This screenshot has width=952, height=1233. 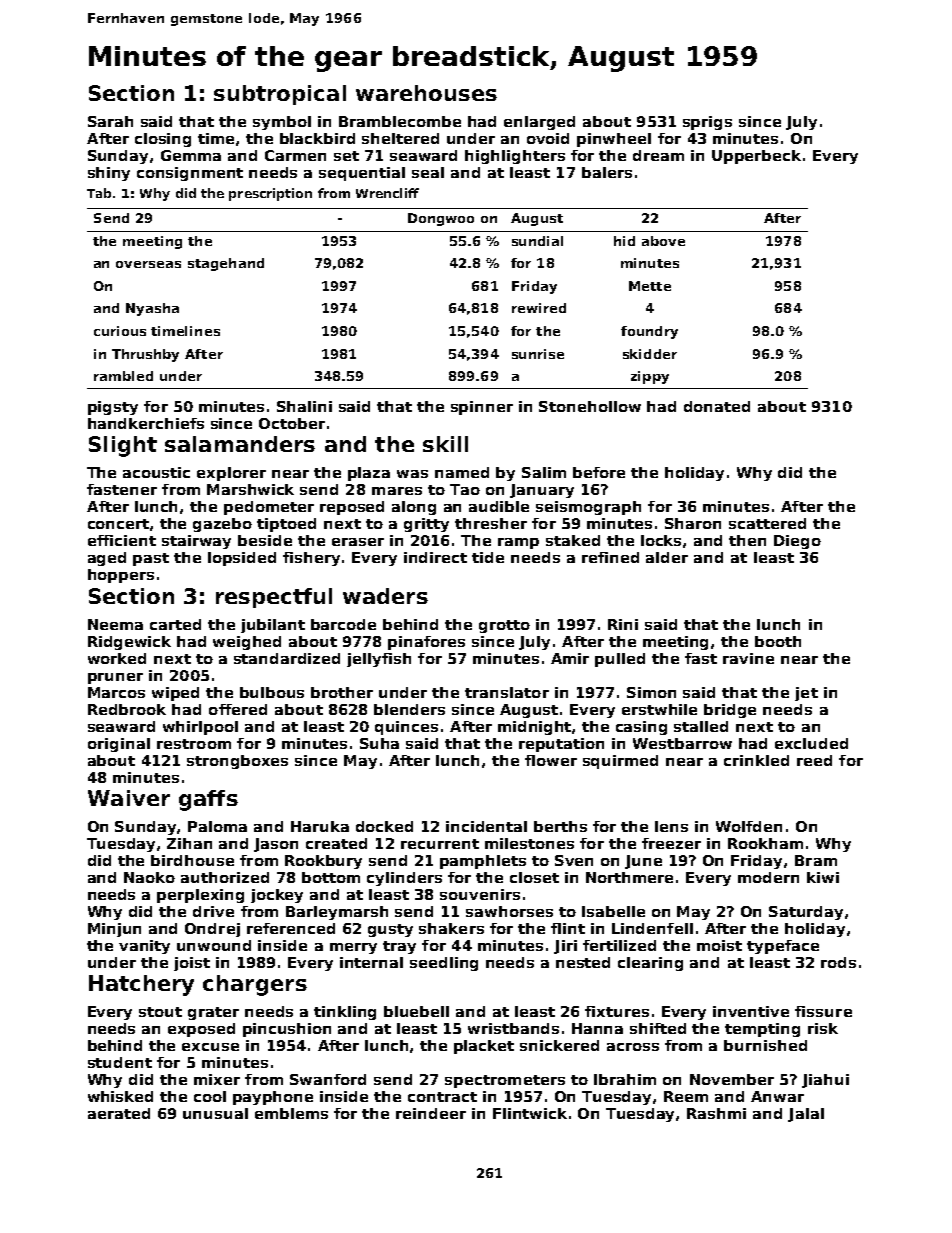 I want to click on Minjun, so click(x=114, y=930).
